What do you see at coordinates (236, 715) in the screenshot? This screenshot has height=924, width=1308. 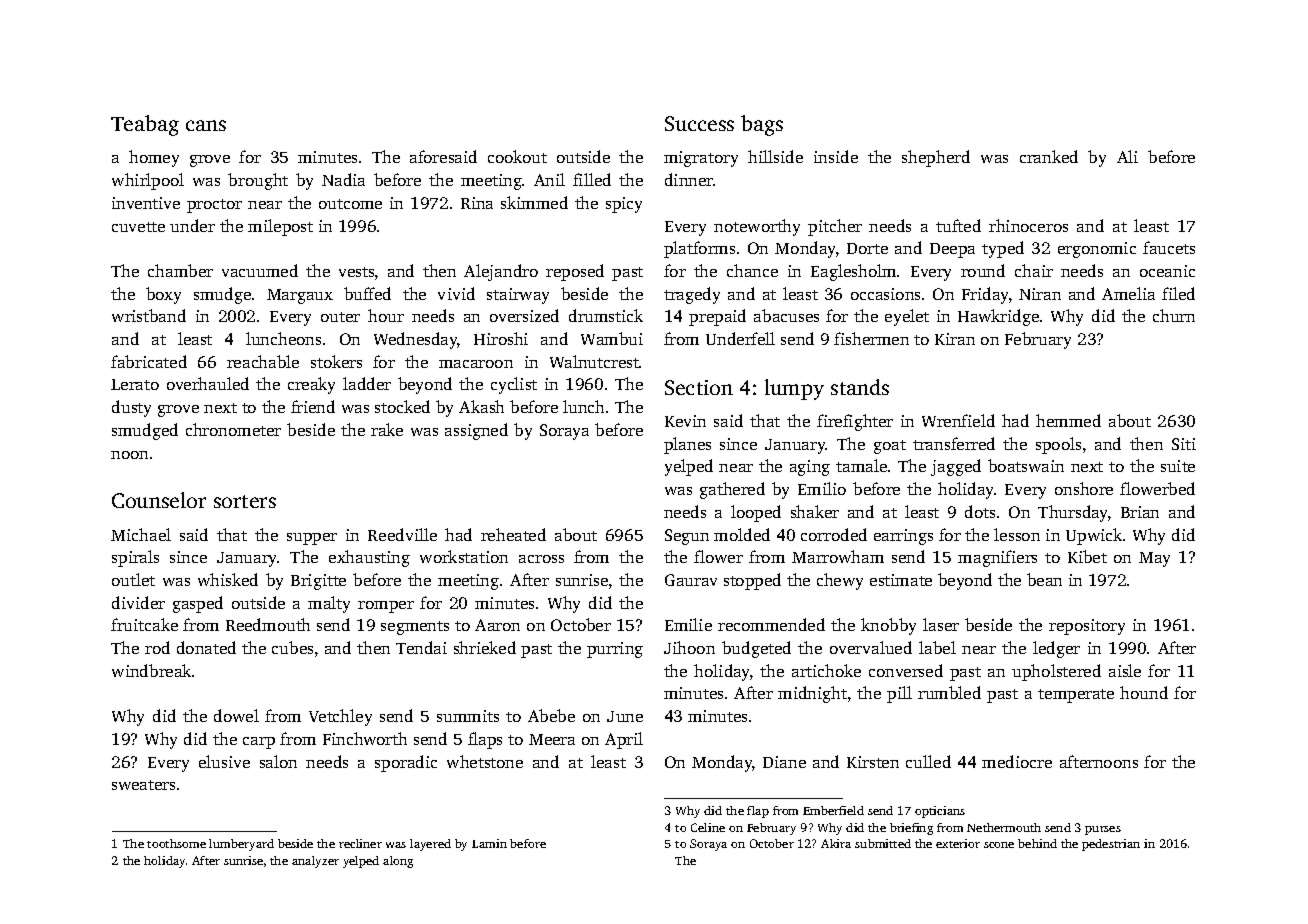 I see `dowel` at bounding box center [236, 715].
